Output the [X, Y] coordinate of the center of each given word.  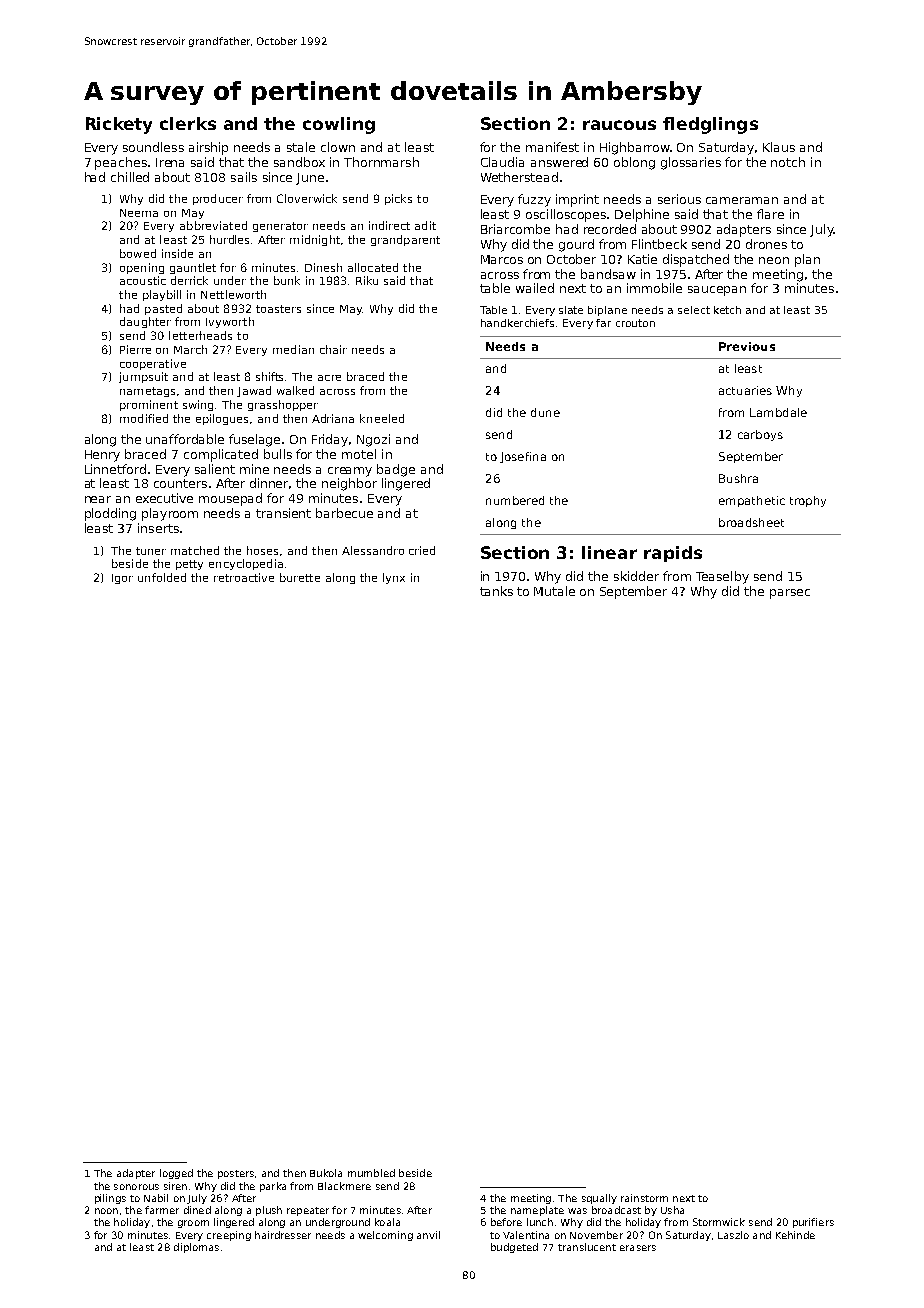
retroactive [244, 577]
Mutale [554, 591]
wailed [535, 288]
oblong [634, 163]
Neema [139, 213]
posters [236, 1174]
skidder [636, 576]
